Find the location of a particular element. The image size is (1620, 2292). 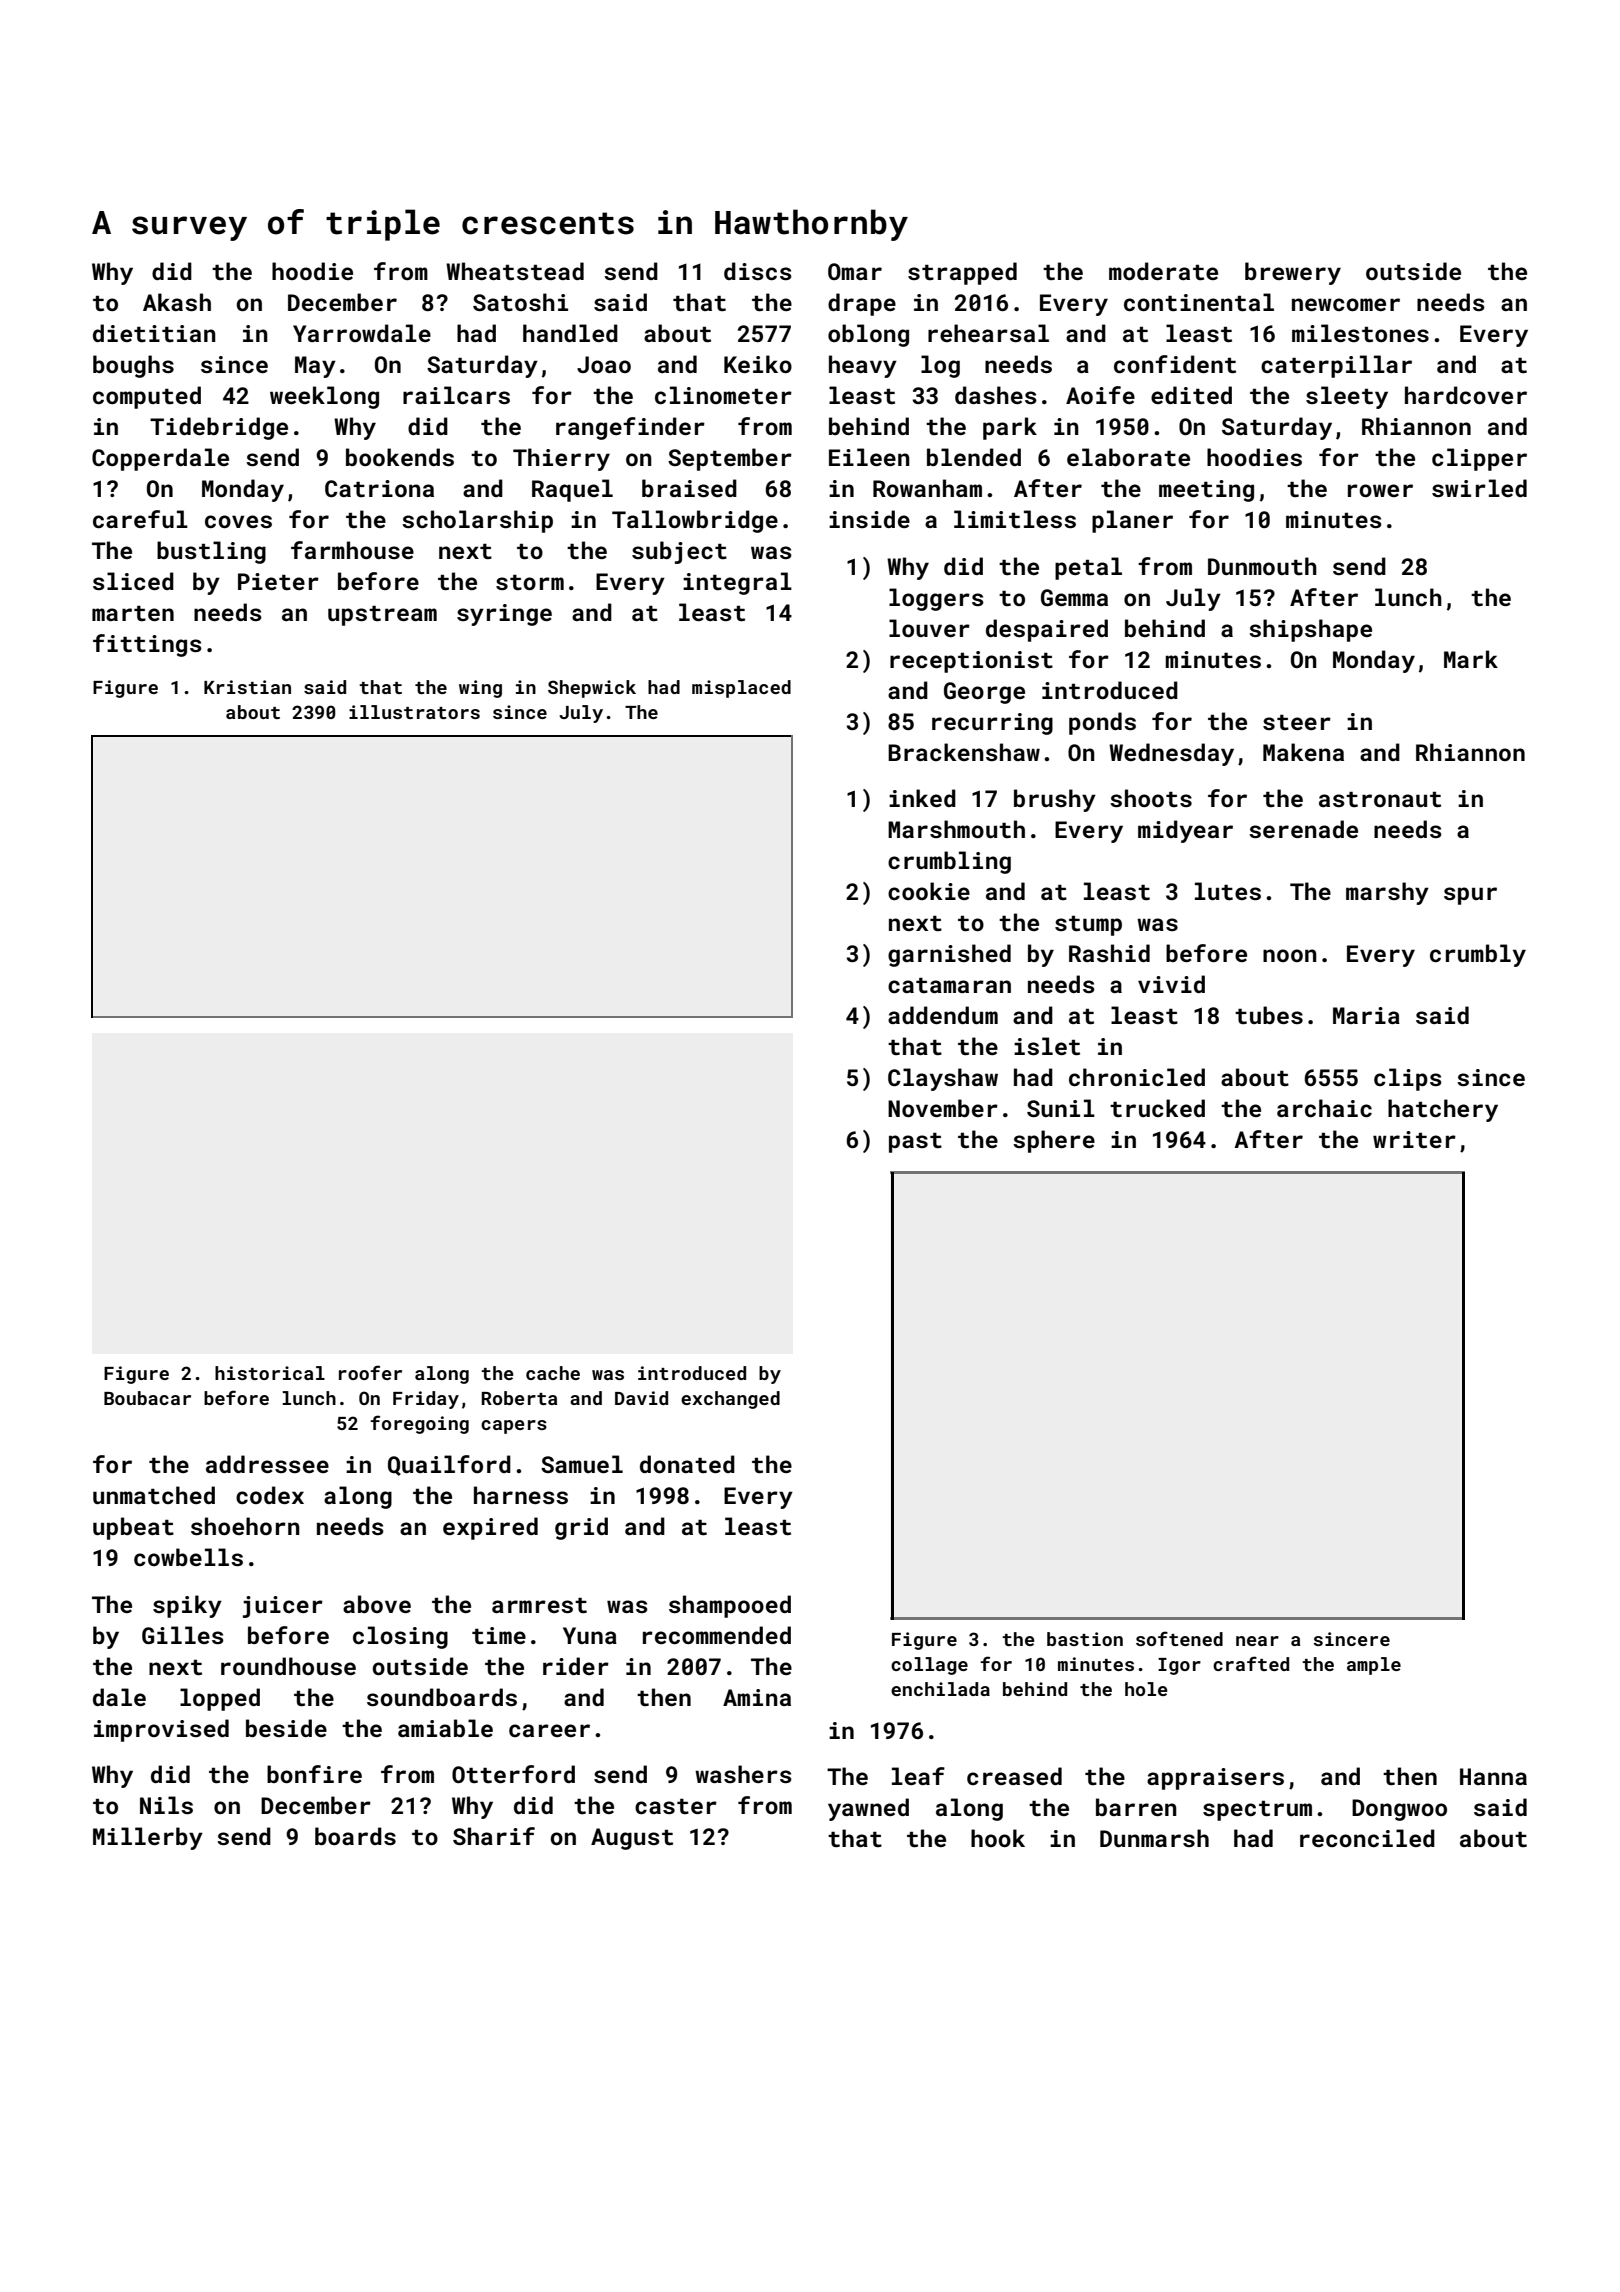

Mark is located at coordinates (1471, 659).
